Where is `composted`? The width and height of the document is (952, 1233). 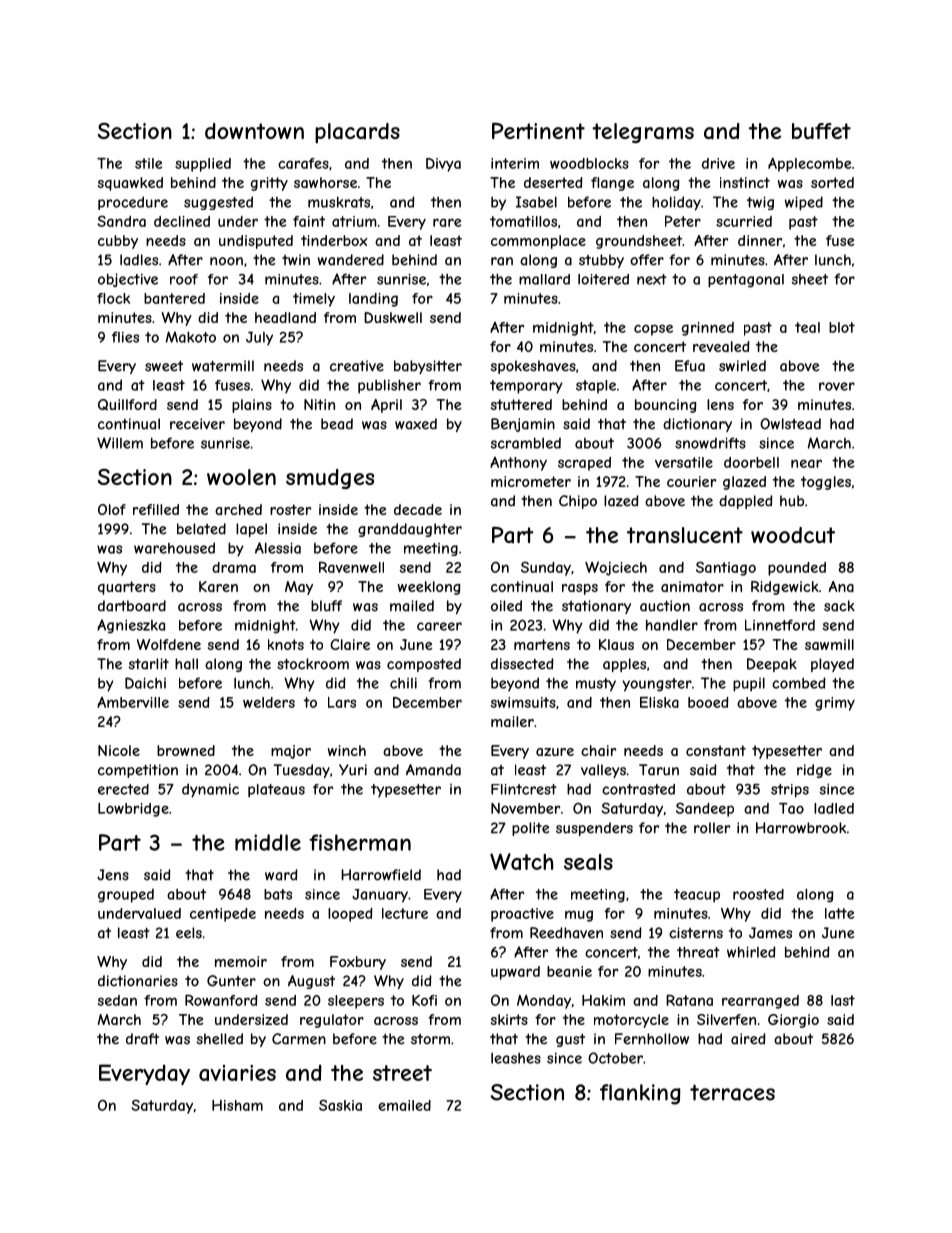 composted is located at coordinates (424, 665).
